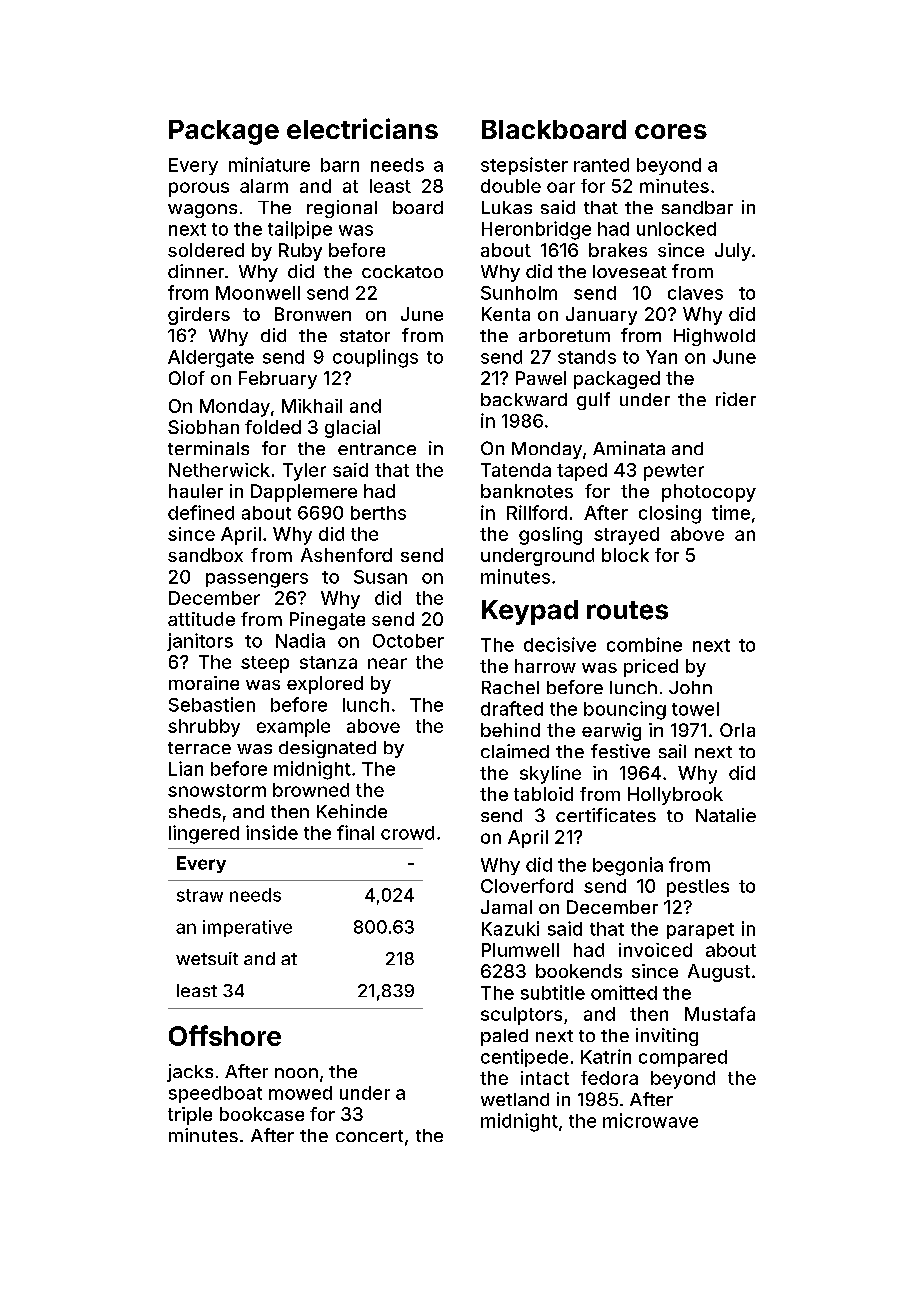 Image resolution: width=924 pixels, height=1311 pixels. I want to click on paled, so click(504, 1037).
